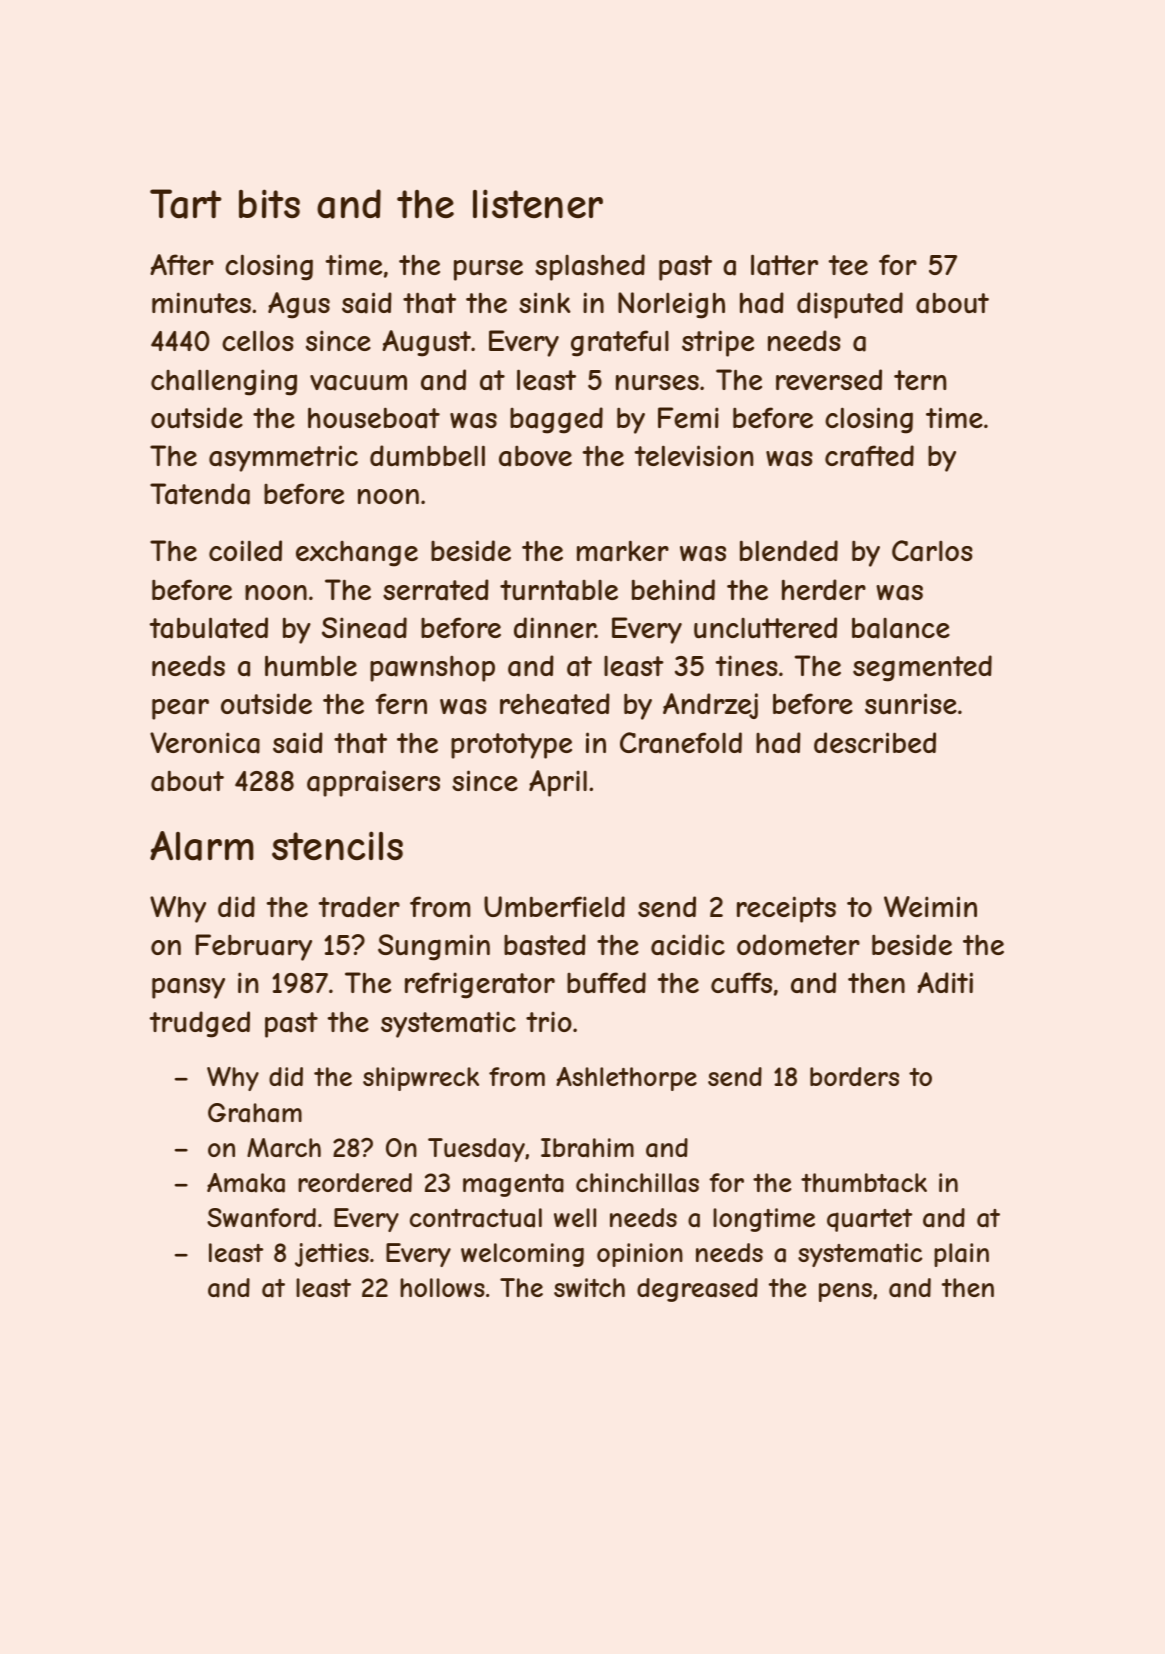 This document has height=1654, width=1165. Describe the element at coordinates (538, 203) in the document. I see `listener` at that location.
